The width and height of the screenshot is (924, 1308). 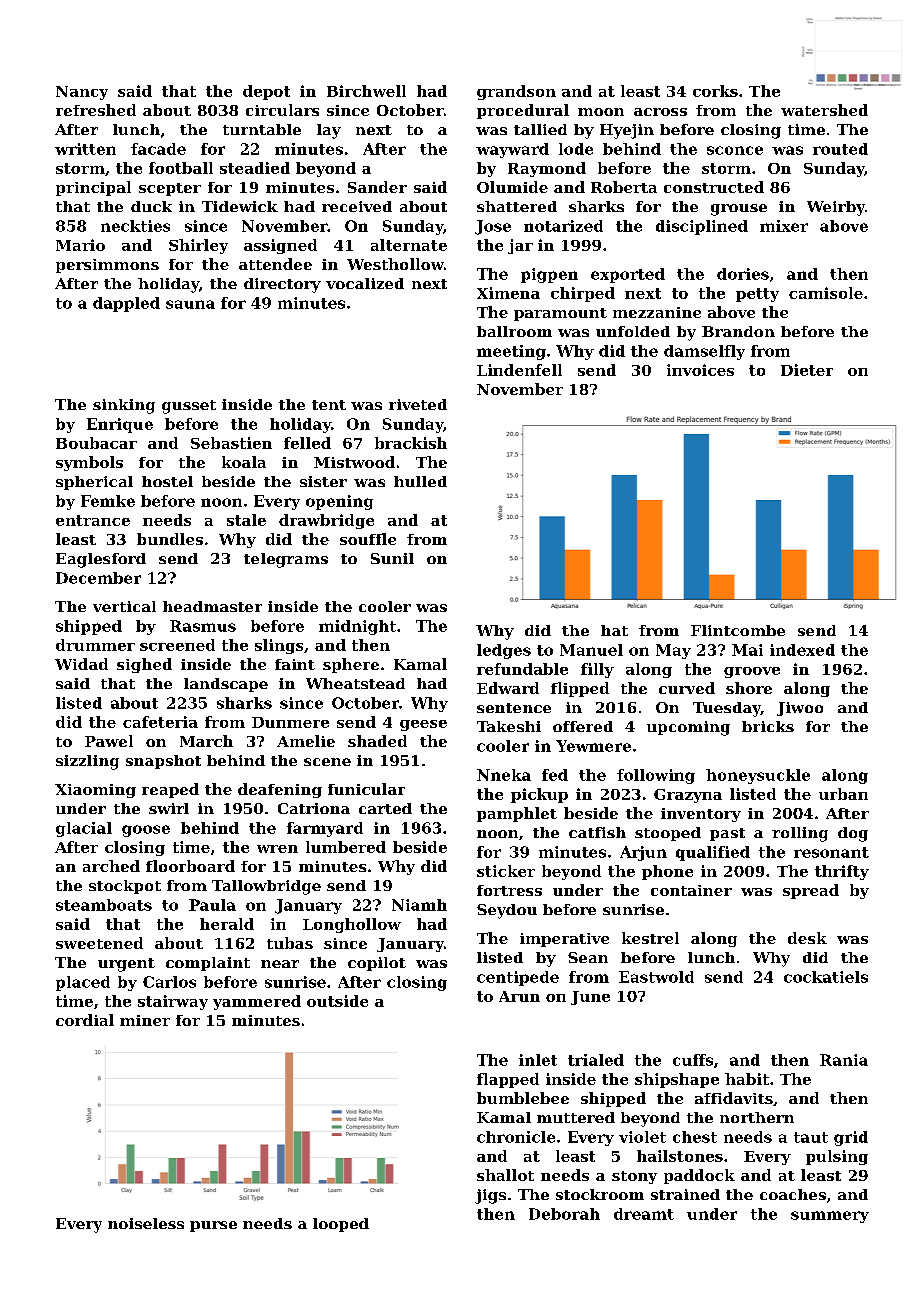 What do you see at coordinates (213, 1226) in the screenshot?
I see `purse` at bounding box center [213, 1226].
